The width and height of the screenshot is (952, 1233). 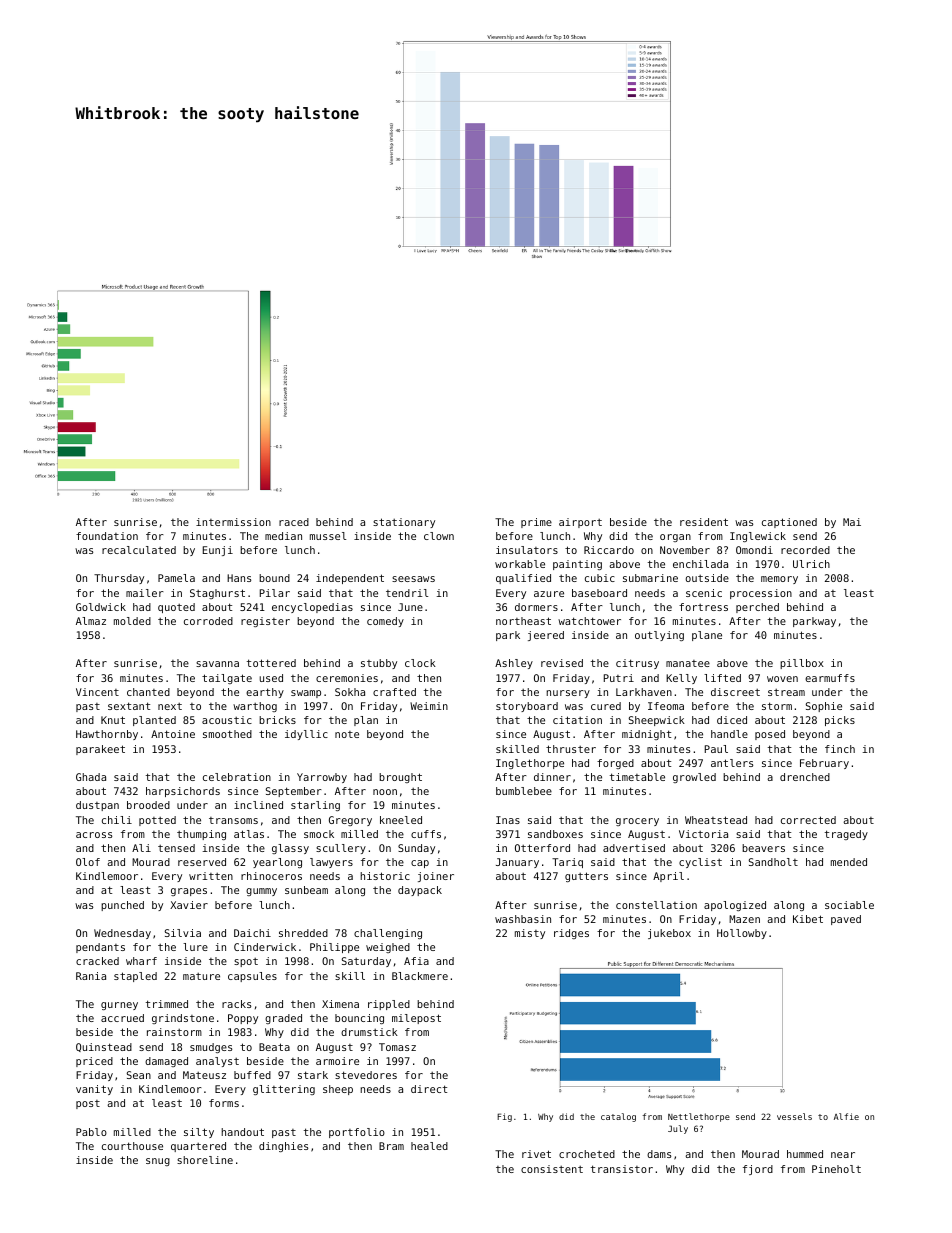 What do you see at coordinates (789, 523) in the screenshot?
I see `captioned` at bounding box center [789, 523].
